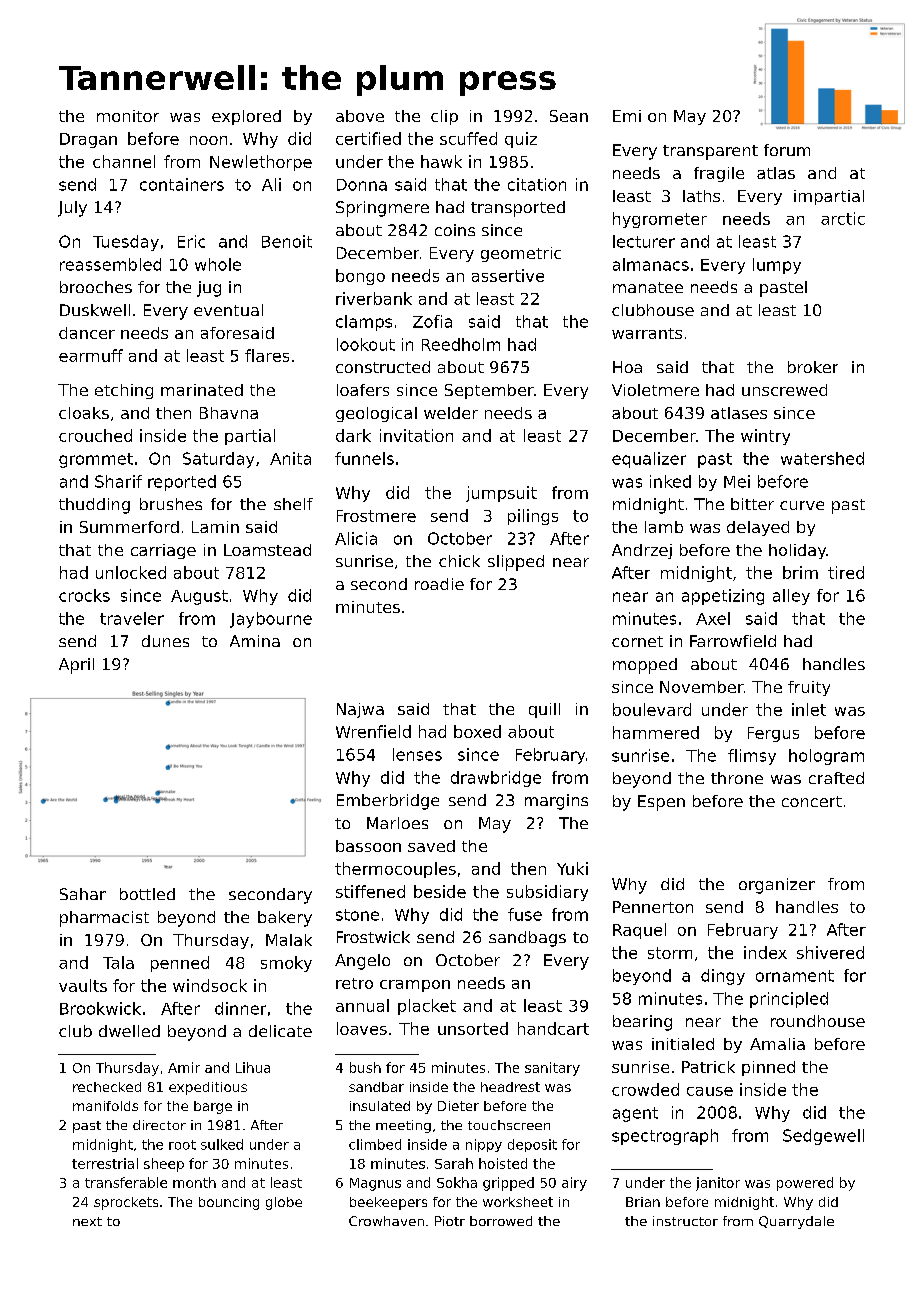 This screenshot has width=924, height=1308. I want to click on next, so click(87, 1221).
